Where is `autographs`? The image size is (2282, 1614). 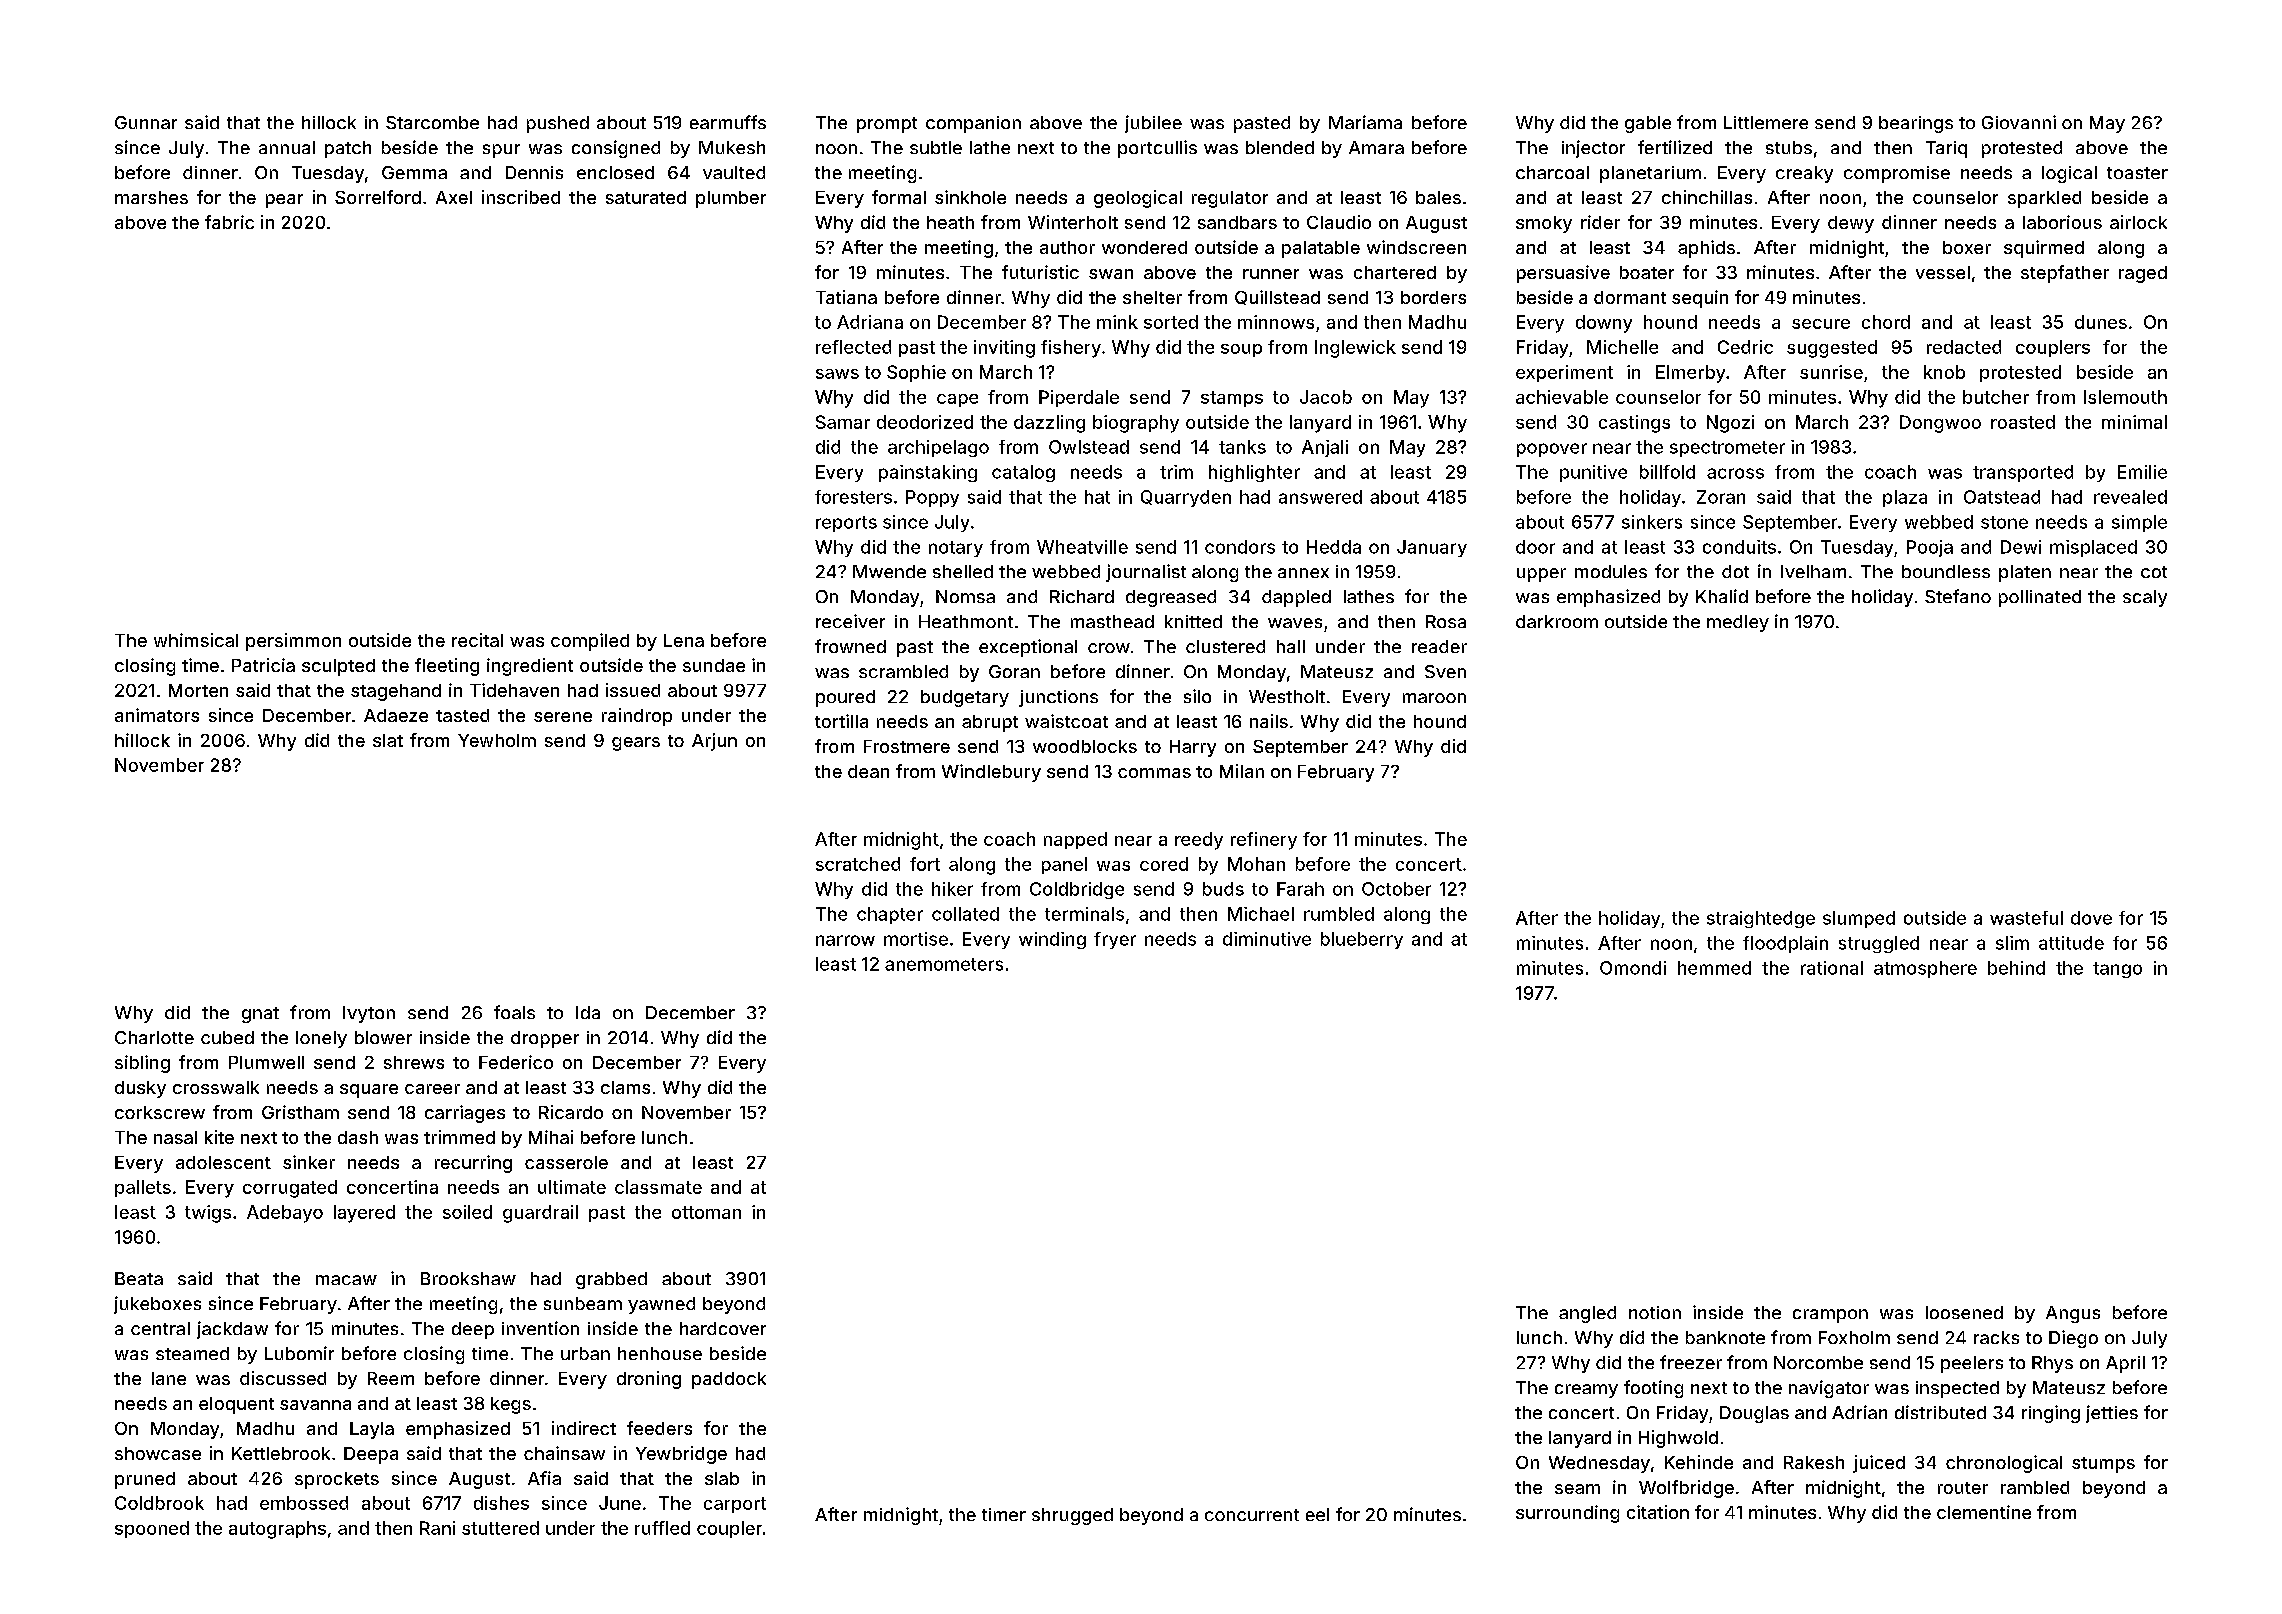
autographs is located at coordinates (277, 1530).
